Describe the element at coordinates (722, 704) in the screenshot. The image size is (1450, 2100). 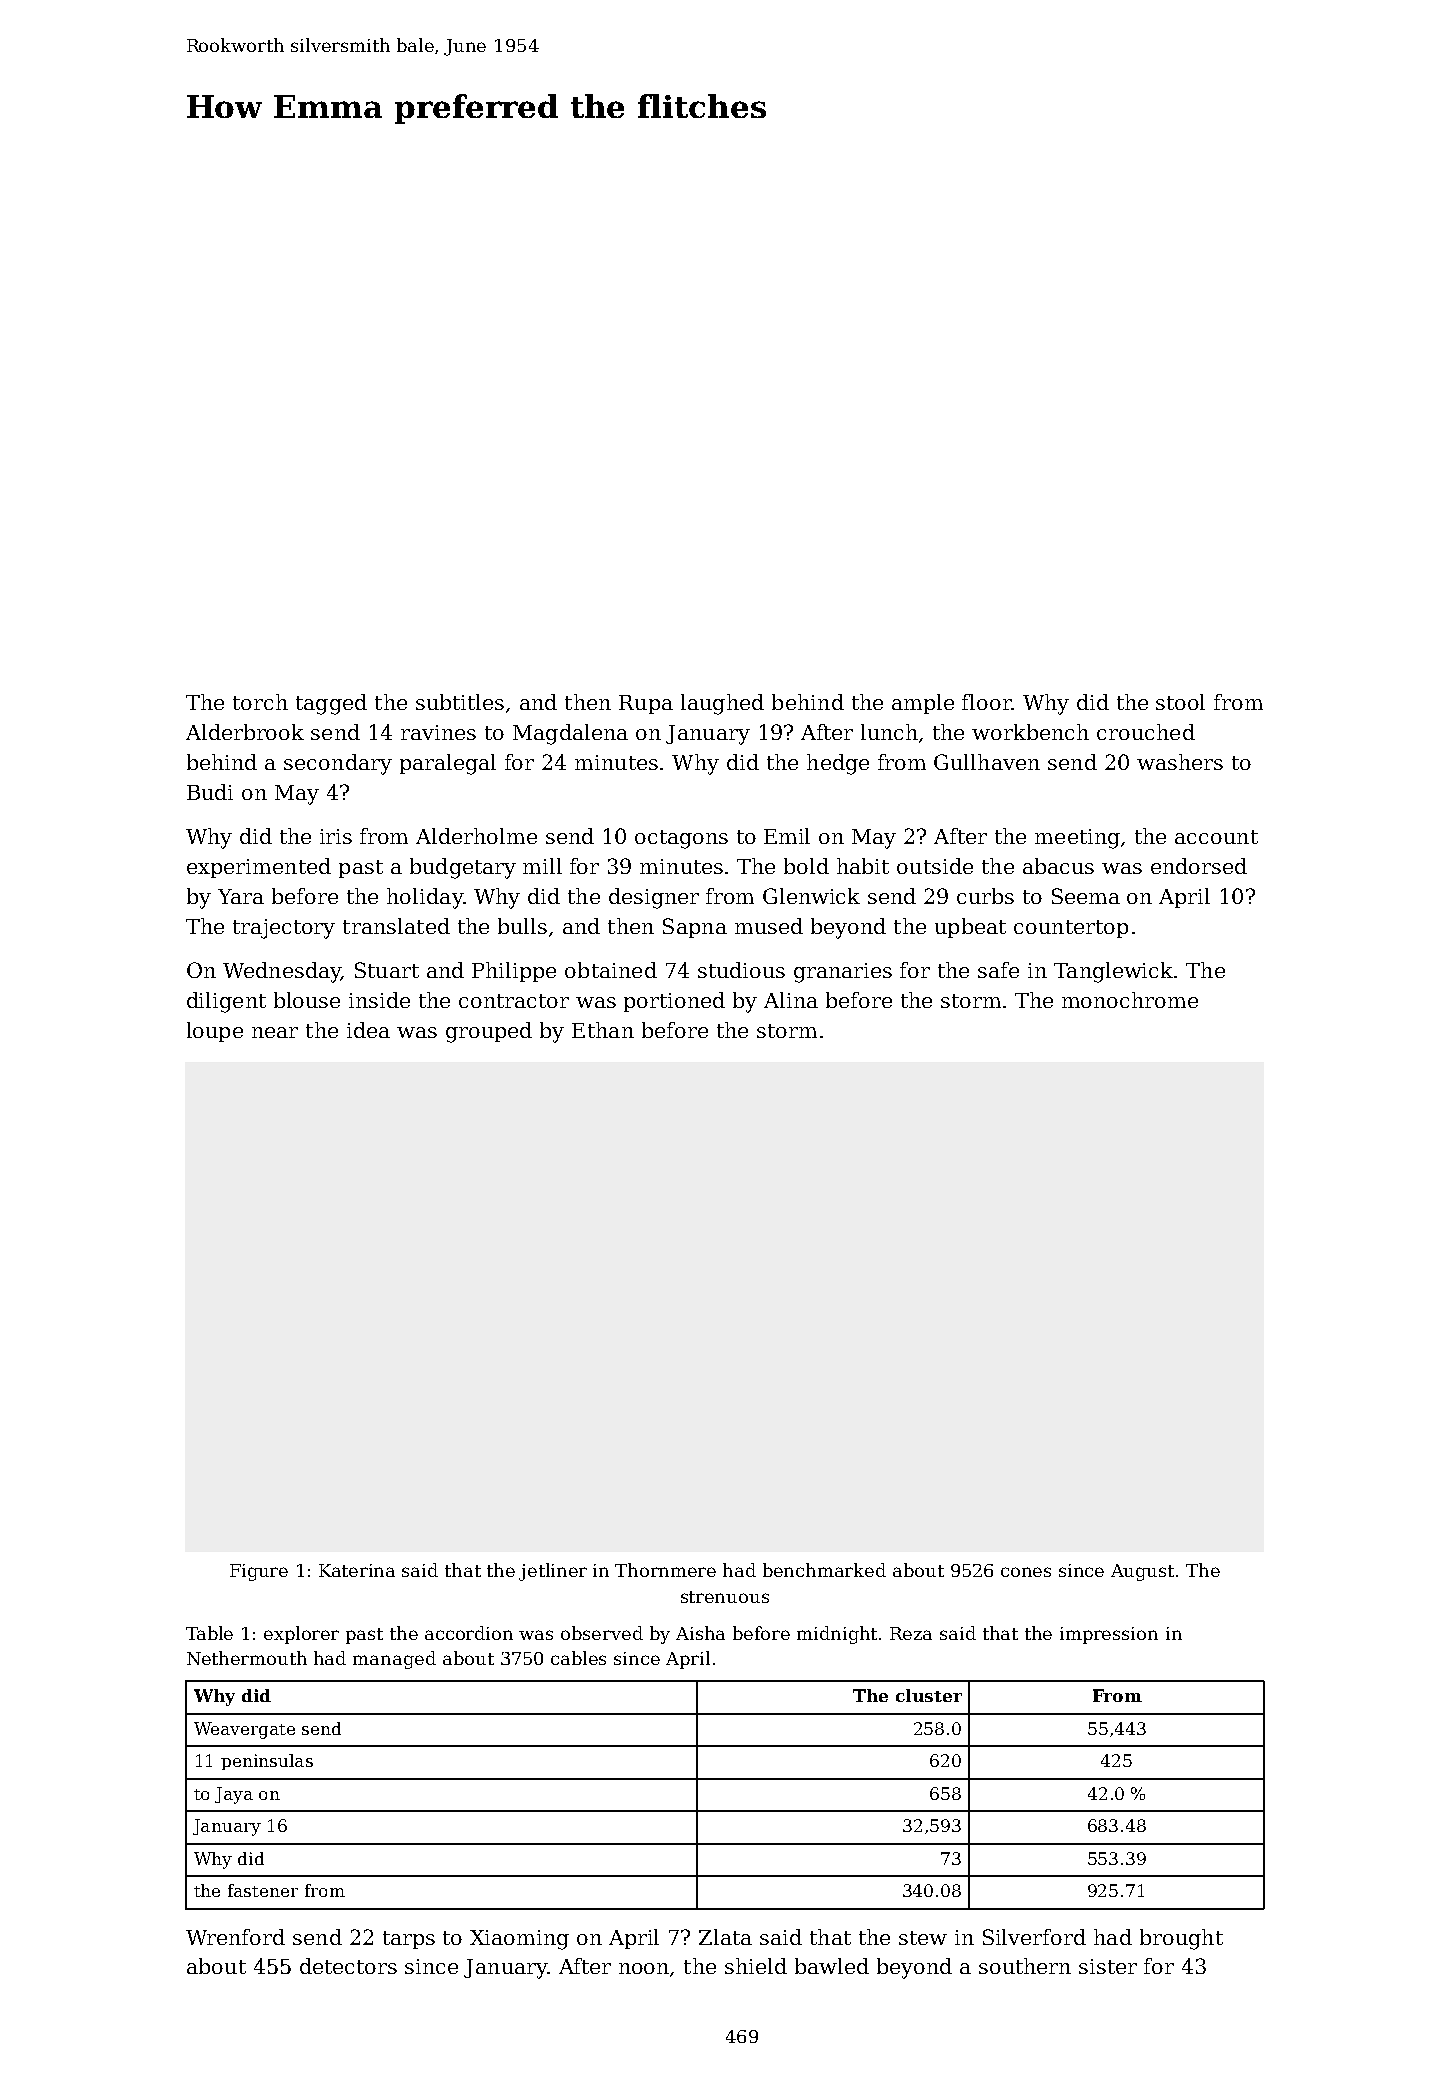
I see `laughed` at that location.
